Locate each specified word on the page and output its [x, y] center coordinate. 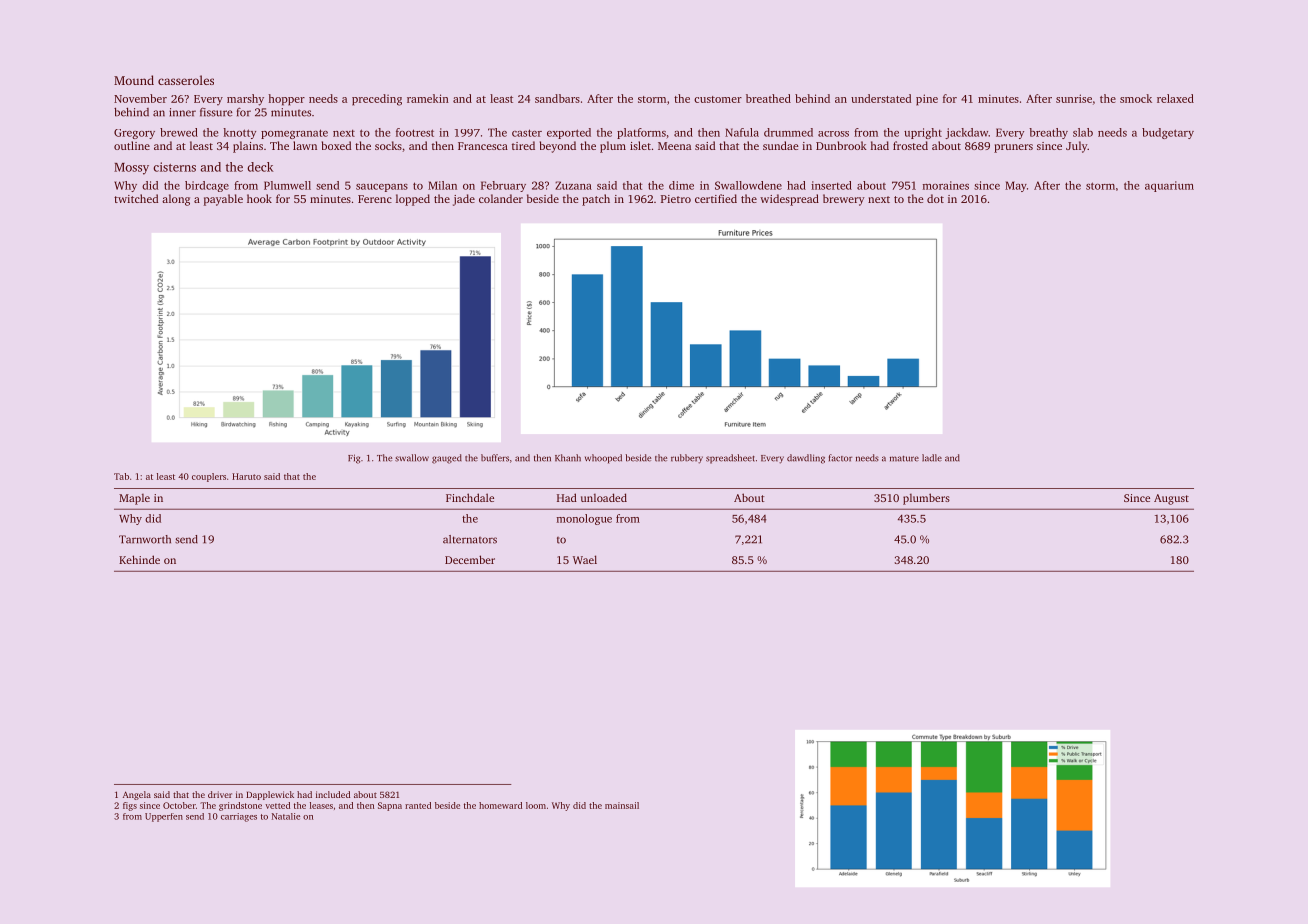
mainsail [622, 805]
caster [527, 133]
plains [248, 147]
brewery [844, 200]
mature [904, 459]
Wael [585, 559]
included [333, 794]
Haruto [246, 476]
